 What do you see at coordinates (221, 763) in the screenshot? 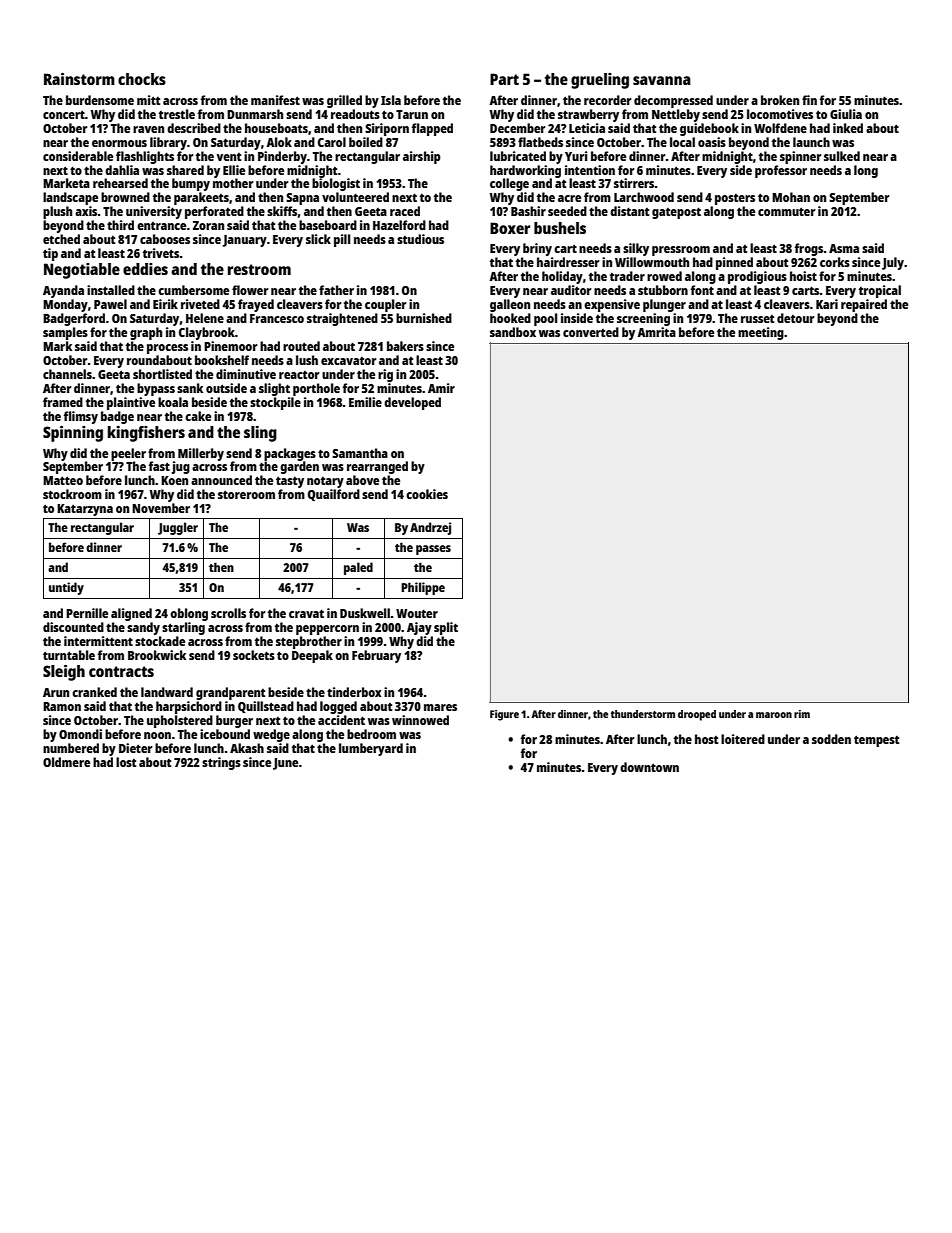
I see `strings` at bounding box center [221, 763].
